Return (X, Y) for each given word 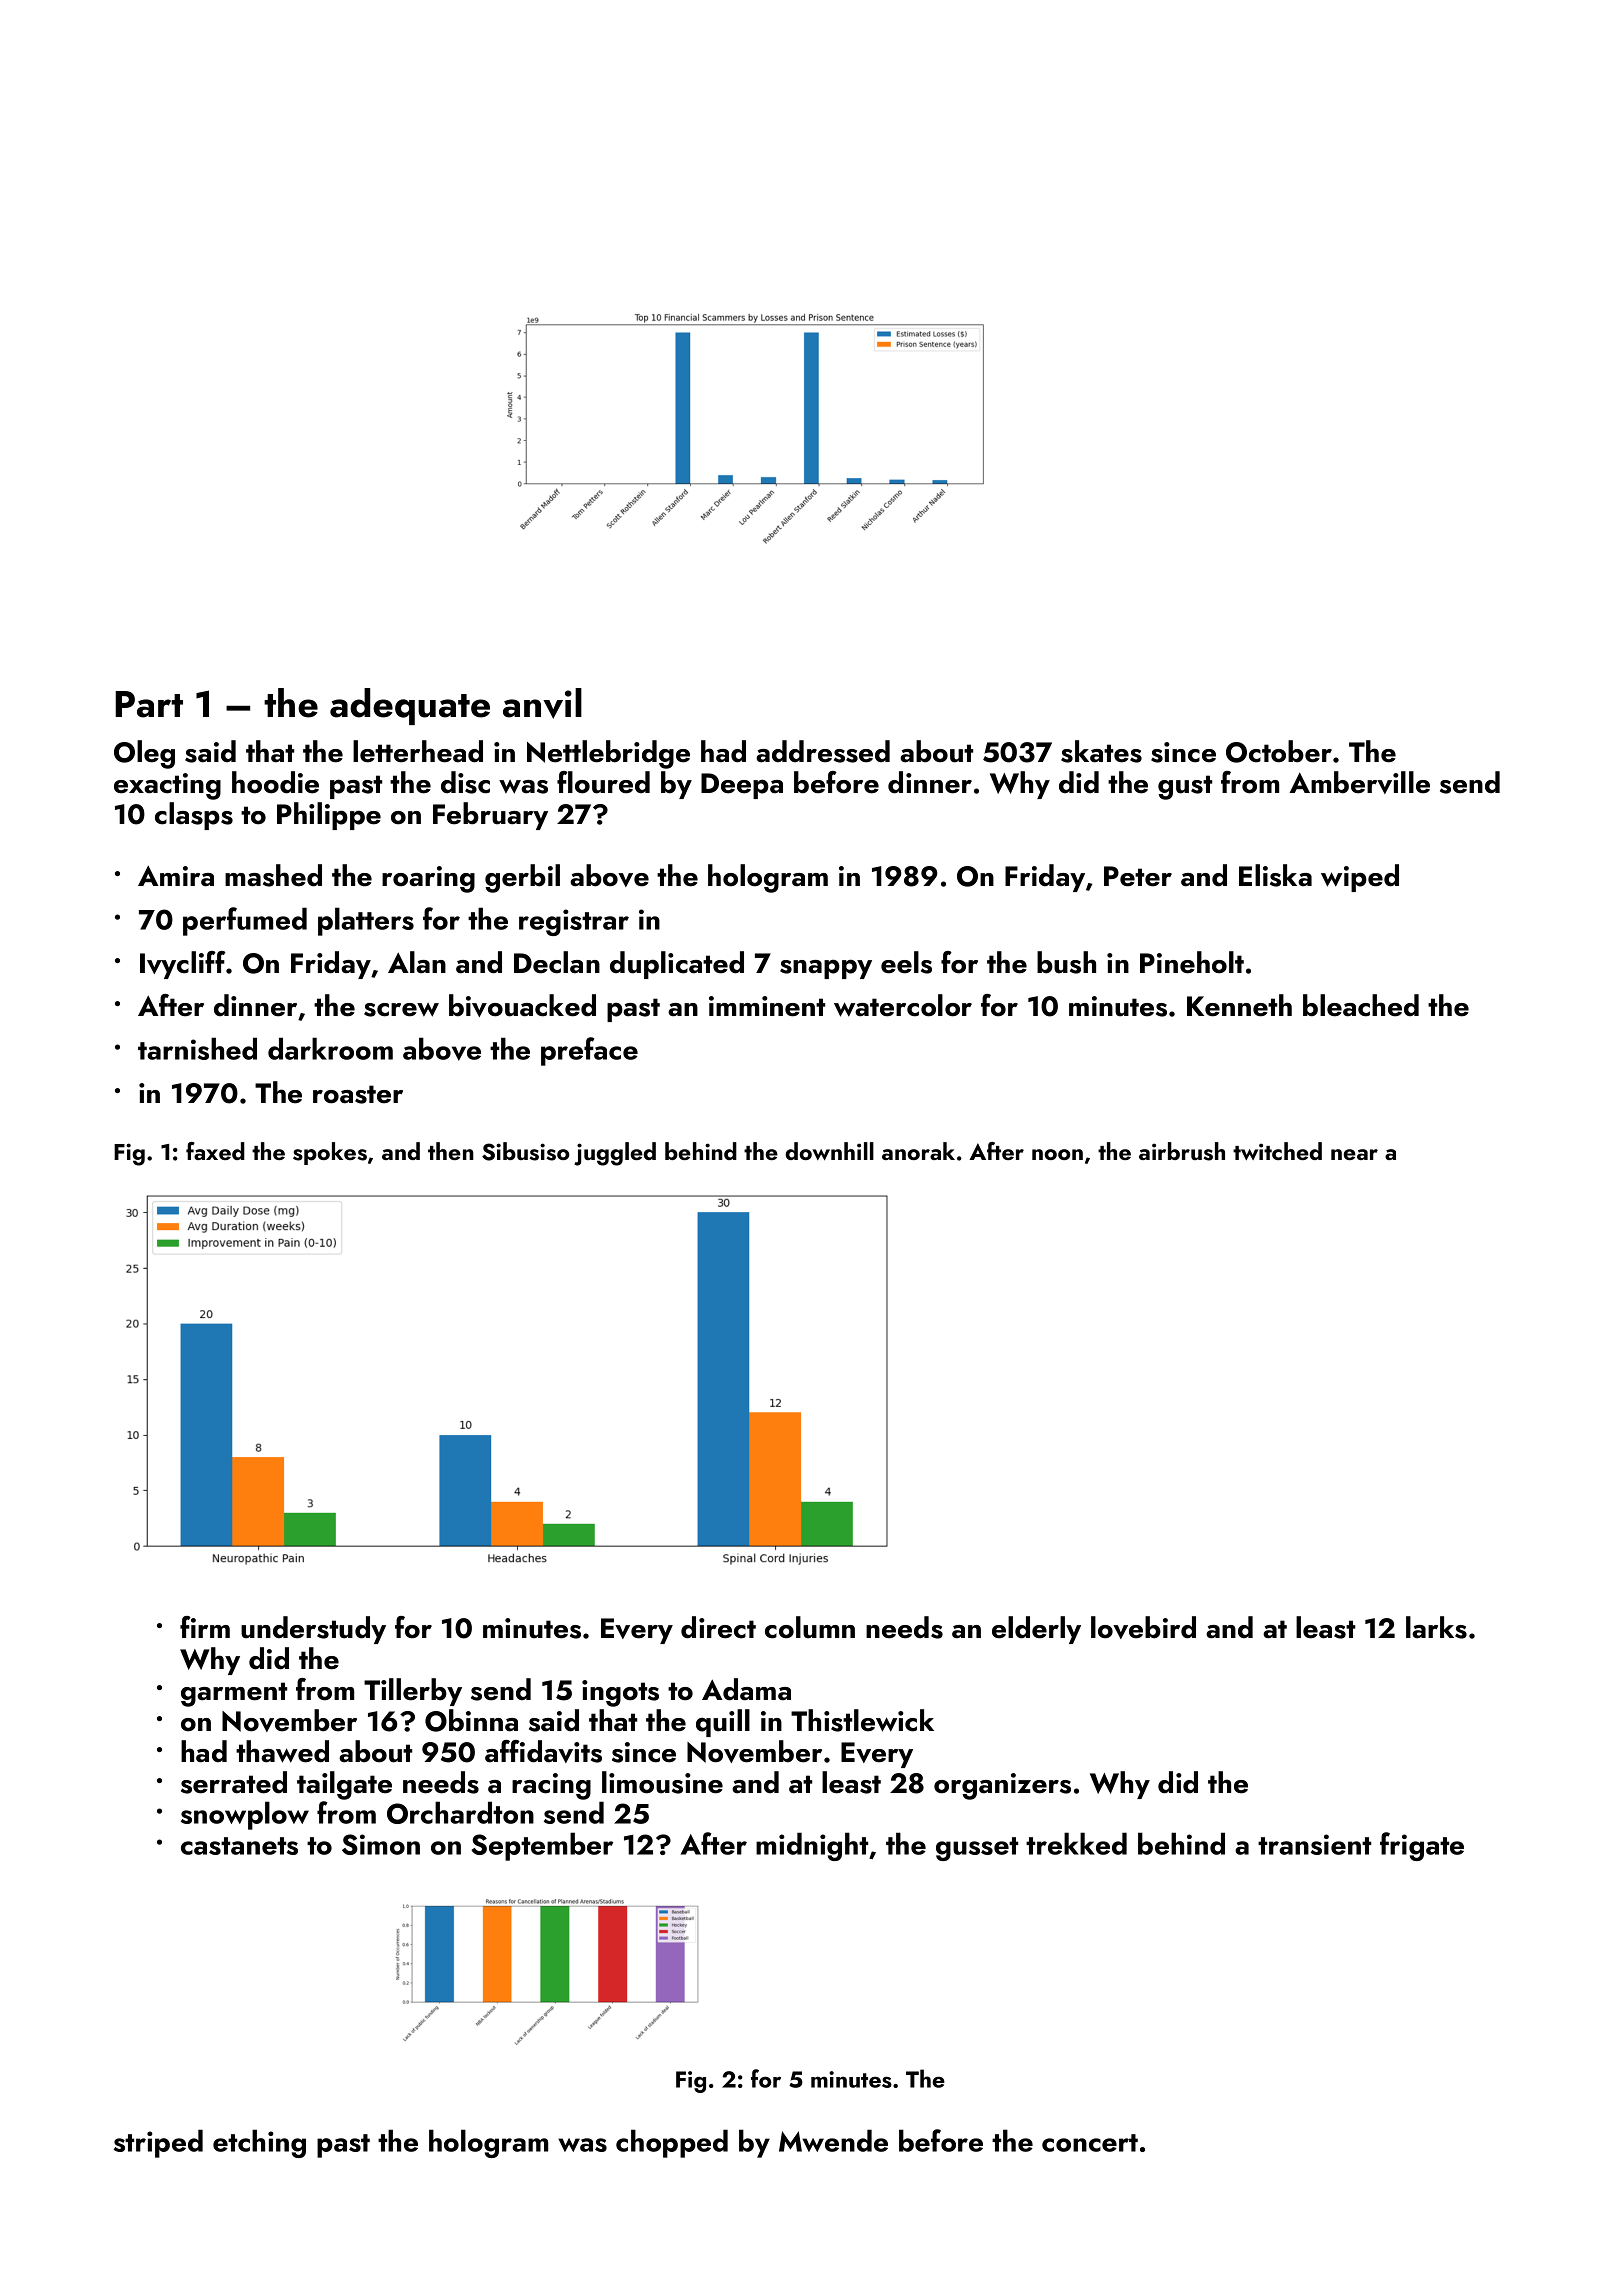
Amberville (1359, 782)
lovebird (1143, 1627)
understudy (313, 1630)
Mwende (833, 2140)
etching (259, 2143)
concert (1090, 2143)
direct (718, 1627)
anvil (542, 703)
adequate (410, 706)
